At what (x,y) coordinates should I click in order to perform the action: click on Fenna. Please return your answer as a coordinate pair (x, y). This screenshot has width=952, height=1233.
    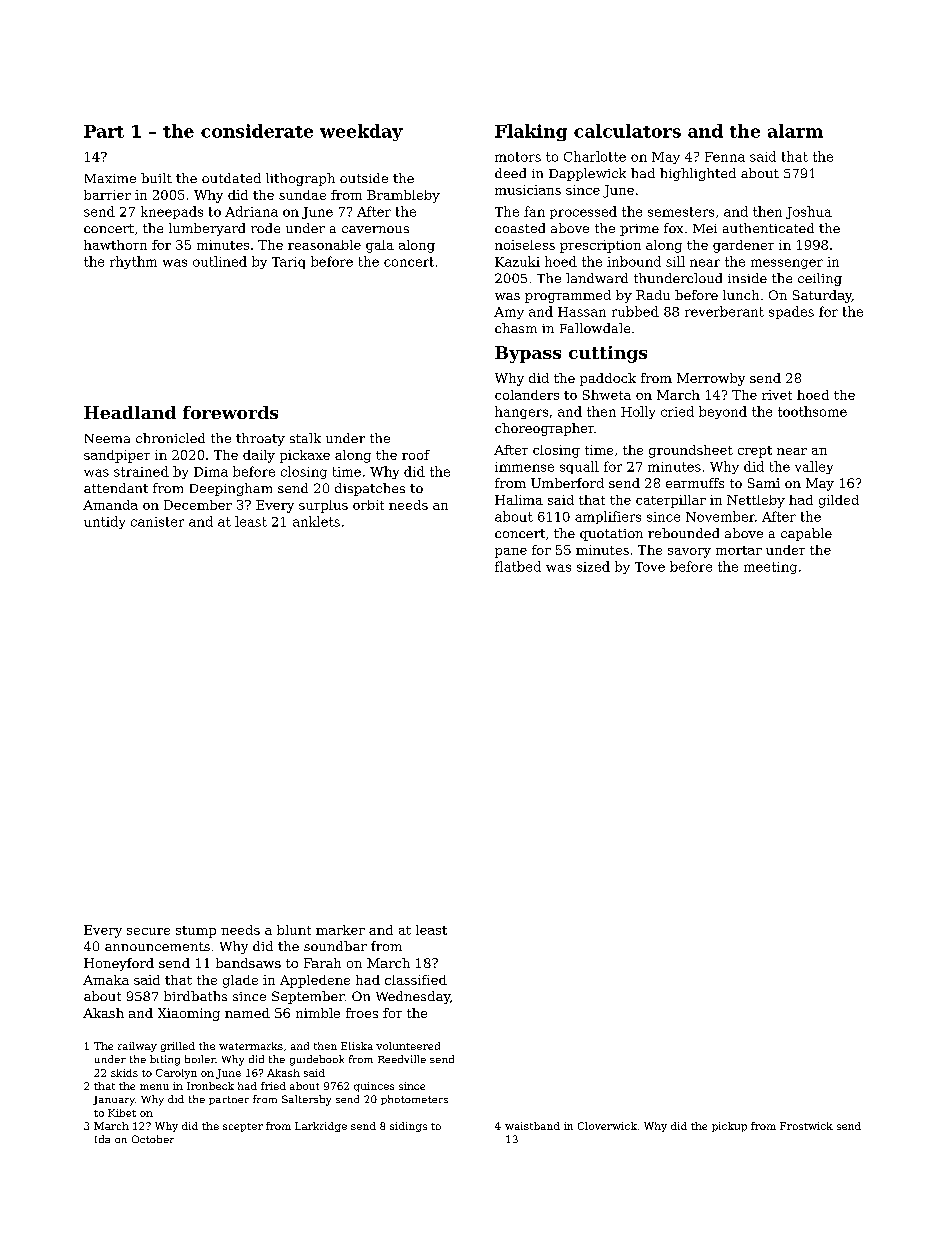
    Looking at the image, I should click on (725, 157).
